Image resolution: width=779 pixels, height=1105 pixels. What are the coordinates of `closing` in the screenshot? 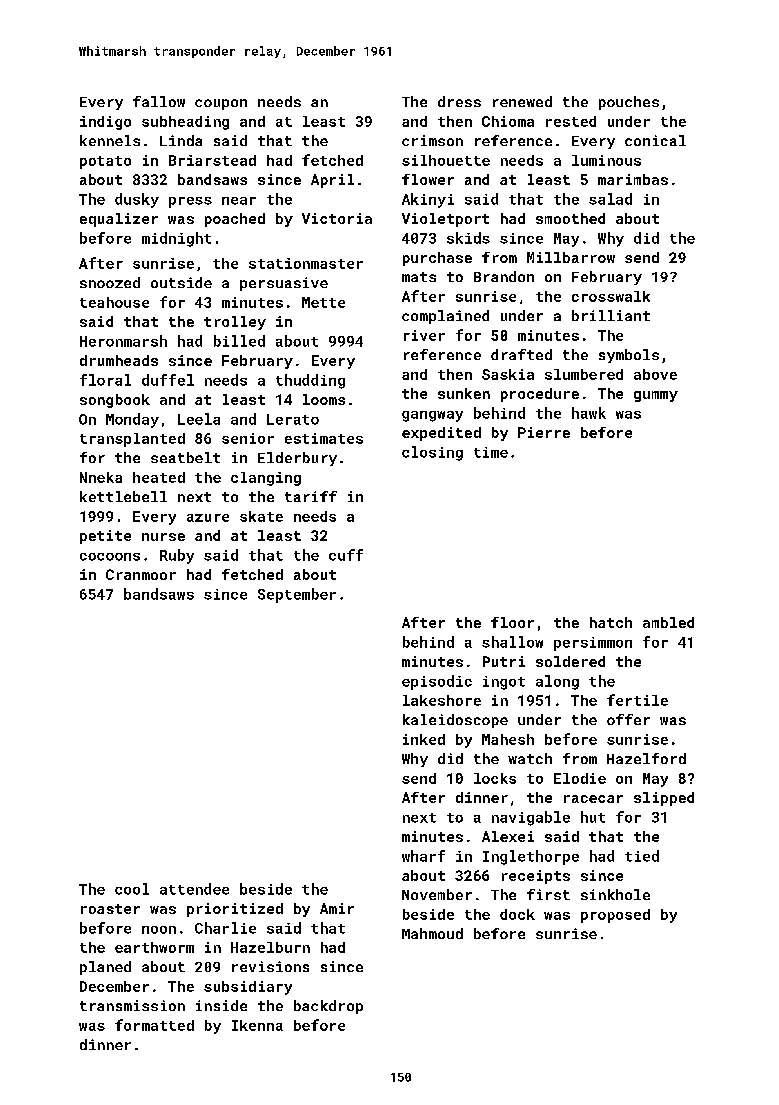 It's located at (432, 453).
